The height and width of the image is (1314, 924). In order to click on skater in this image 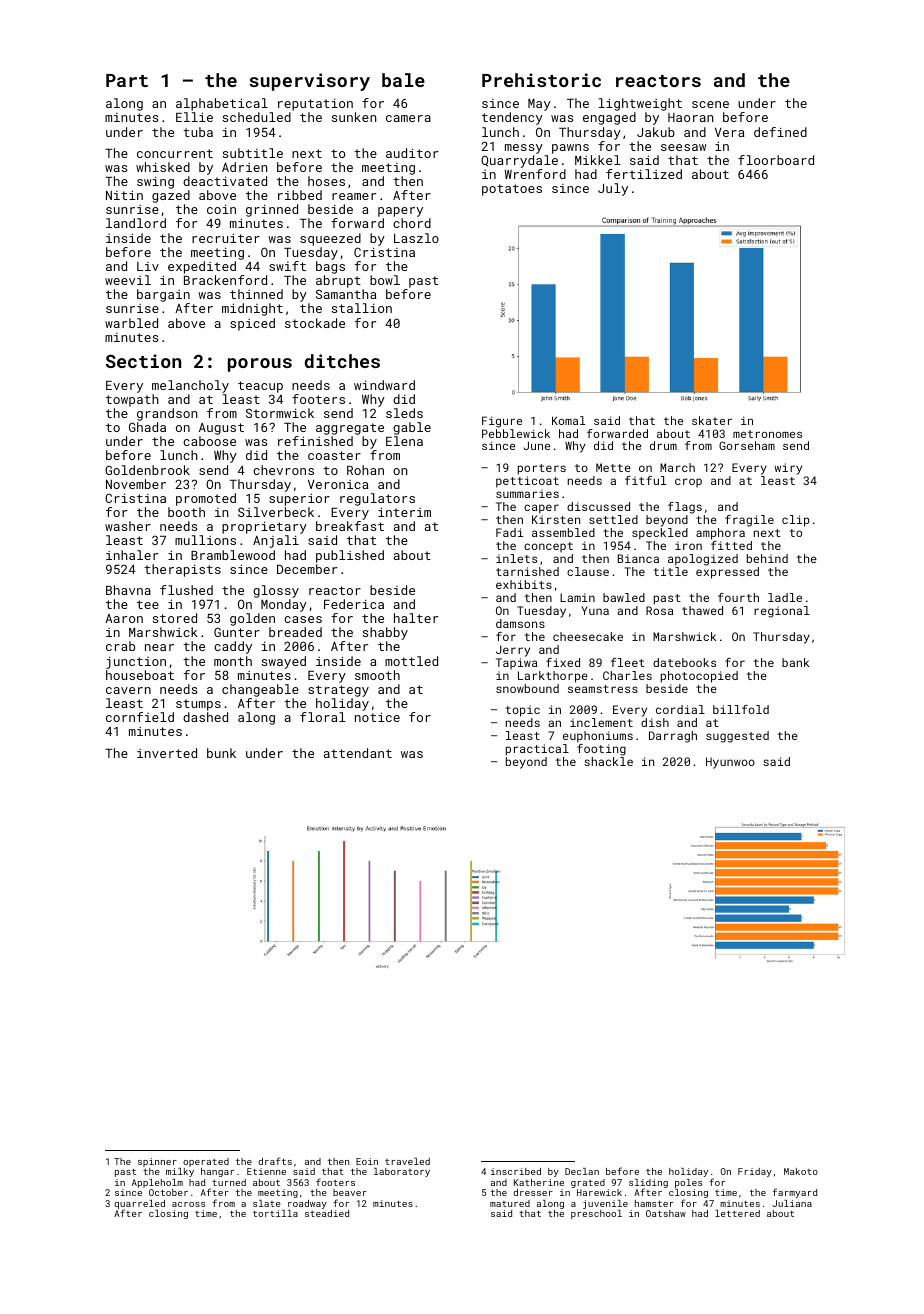, I will do `click(712, 420)`.
